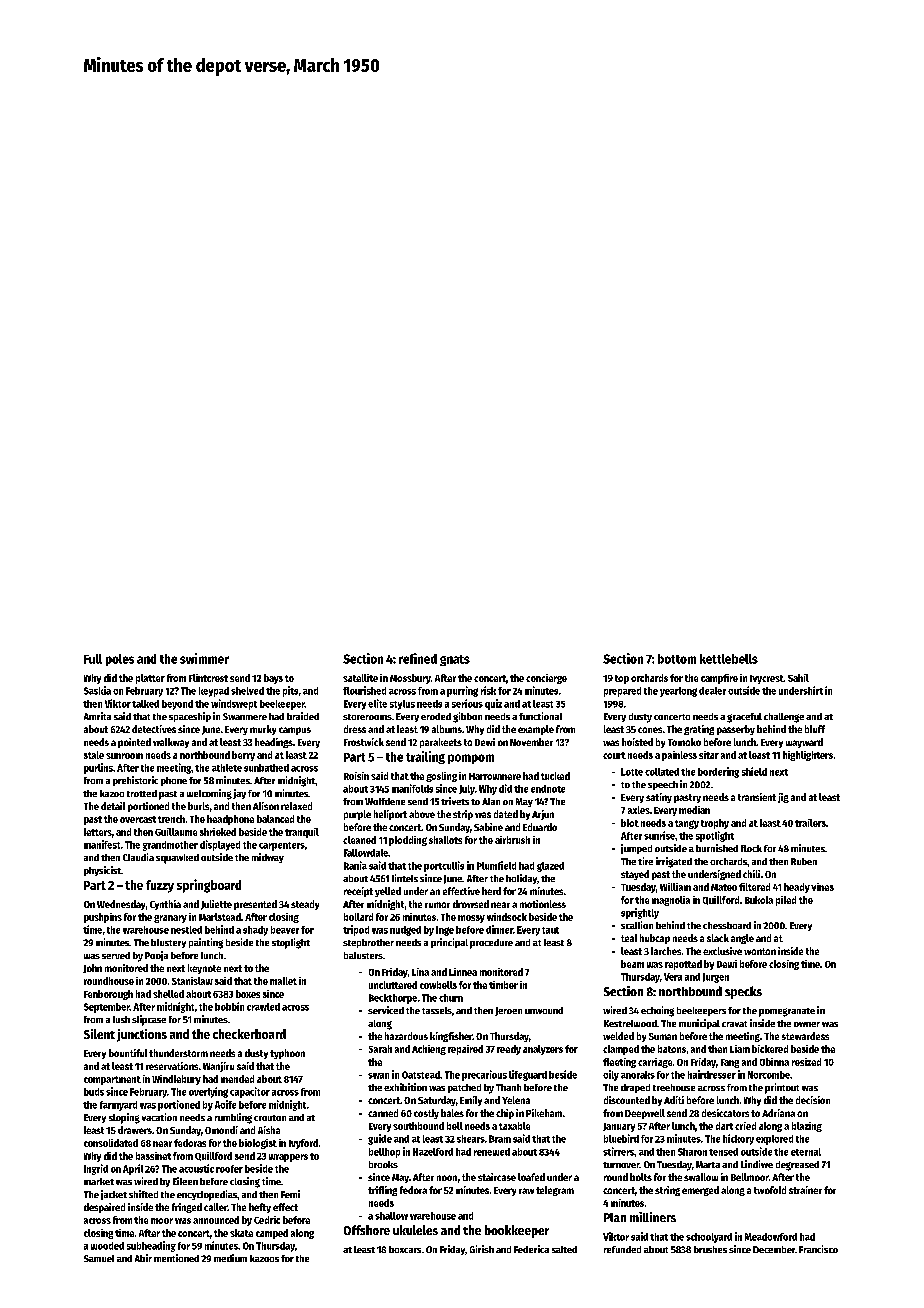 Image resolution: width=924 pixels, height=1308 pixels. What do you see at coordinates (138, 857) in the screenshot?
I see `Claudia` at bounding box center [138, 857].
